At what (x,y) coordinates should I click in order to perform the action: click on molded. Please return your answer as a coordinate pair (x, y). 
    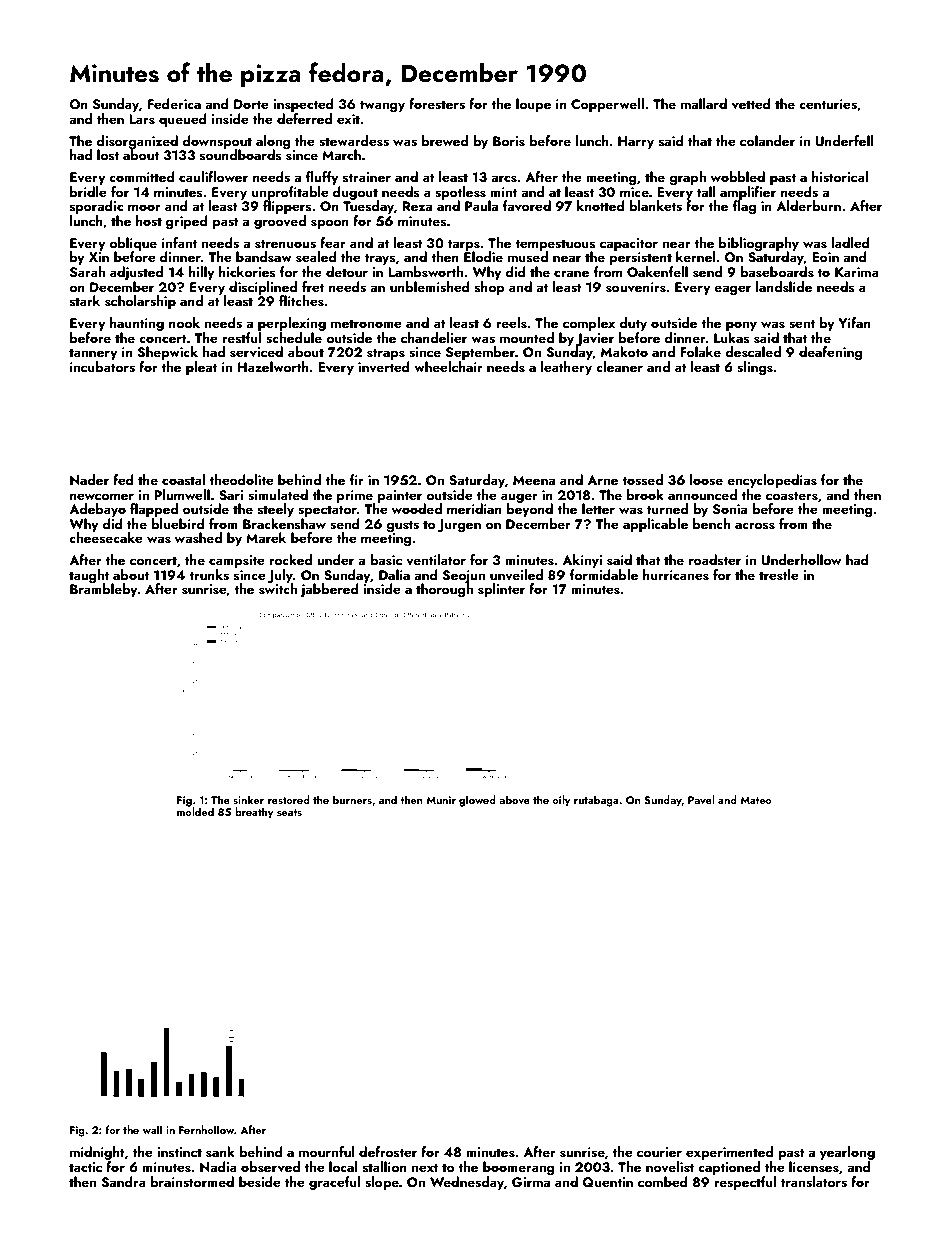
    Looking at the image, I should click on (195, 811).
